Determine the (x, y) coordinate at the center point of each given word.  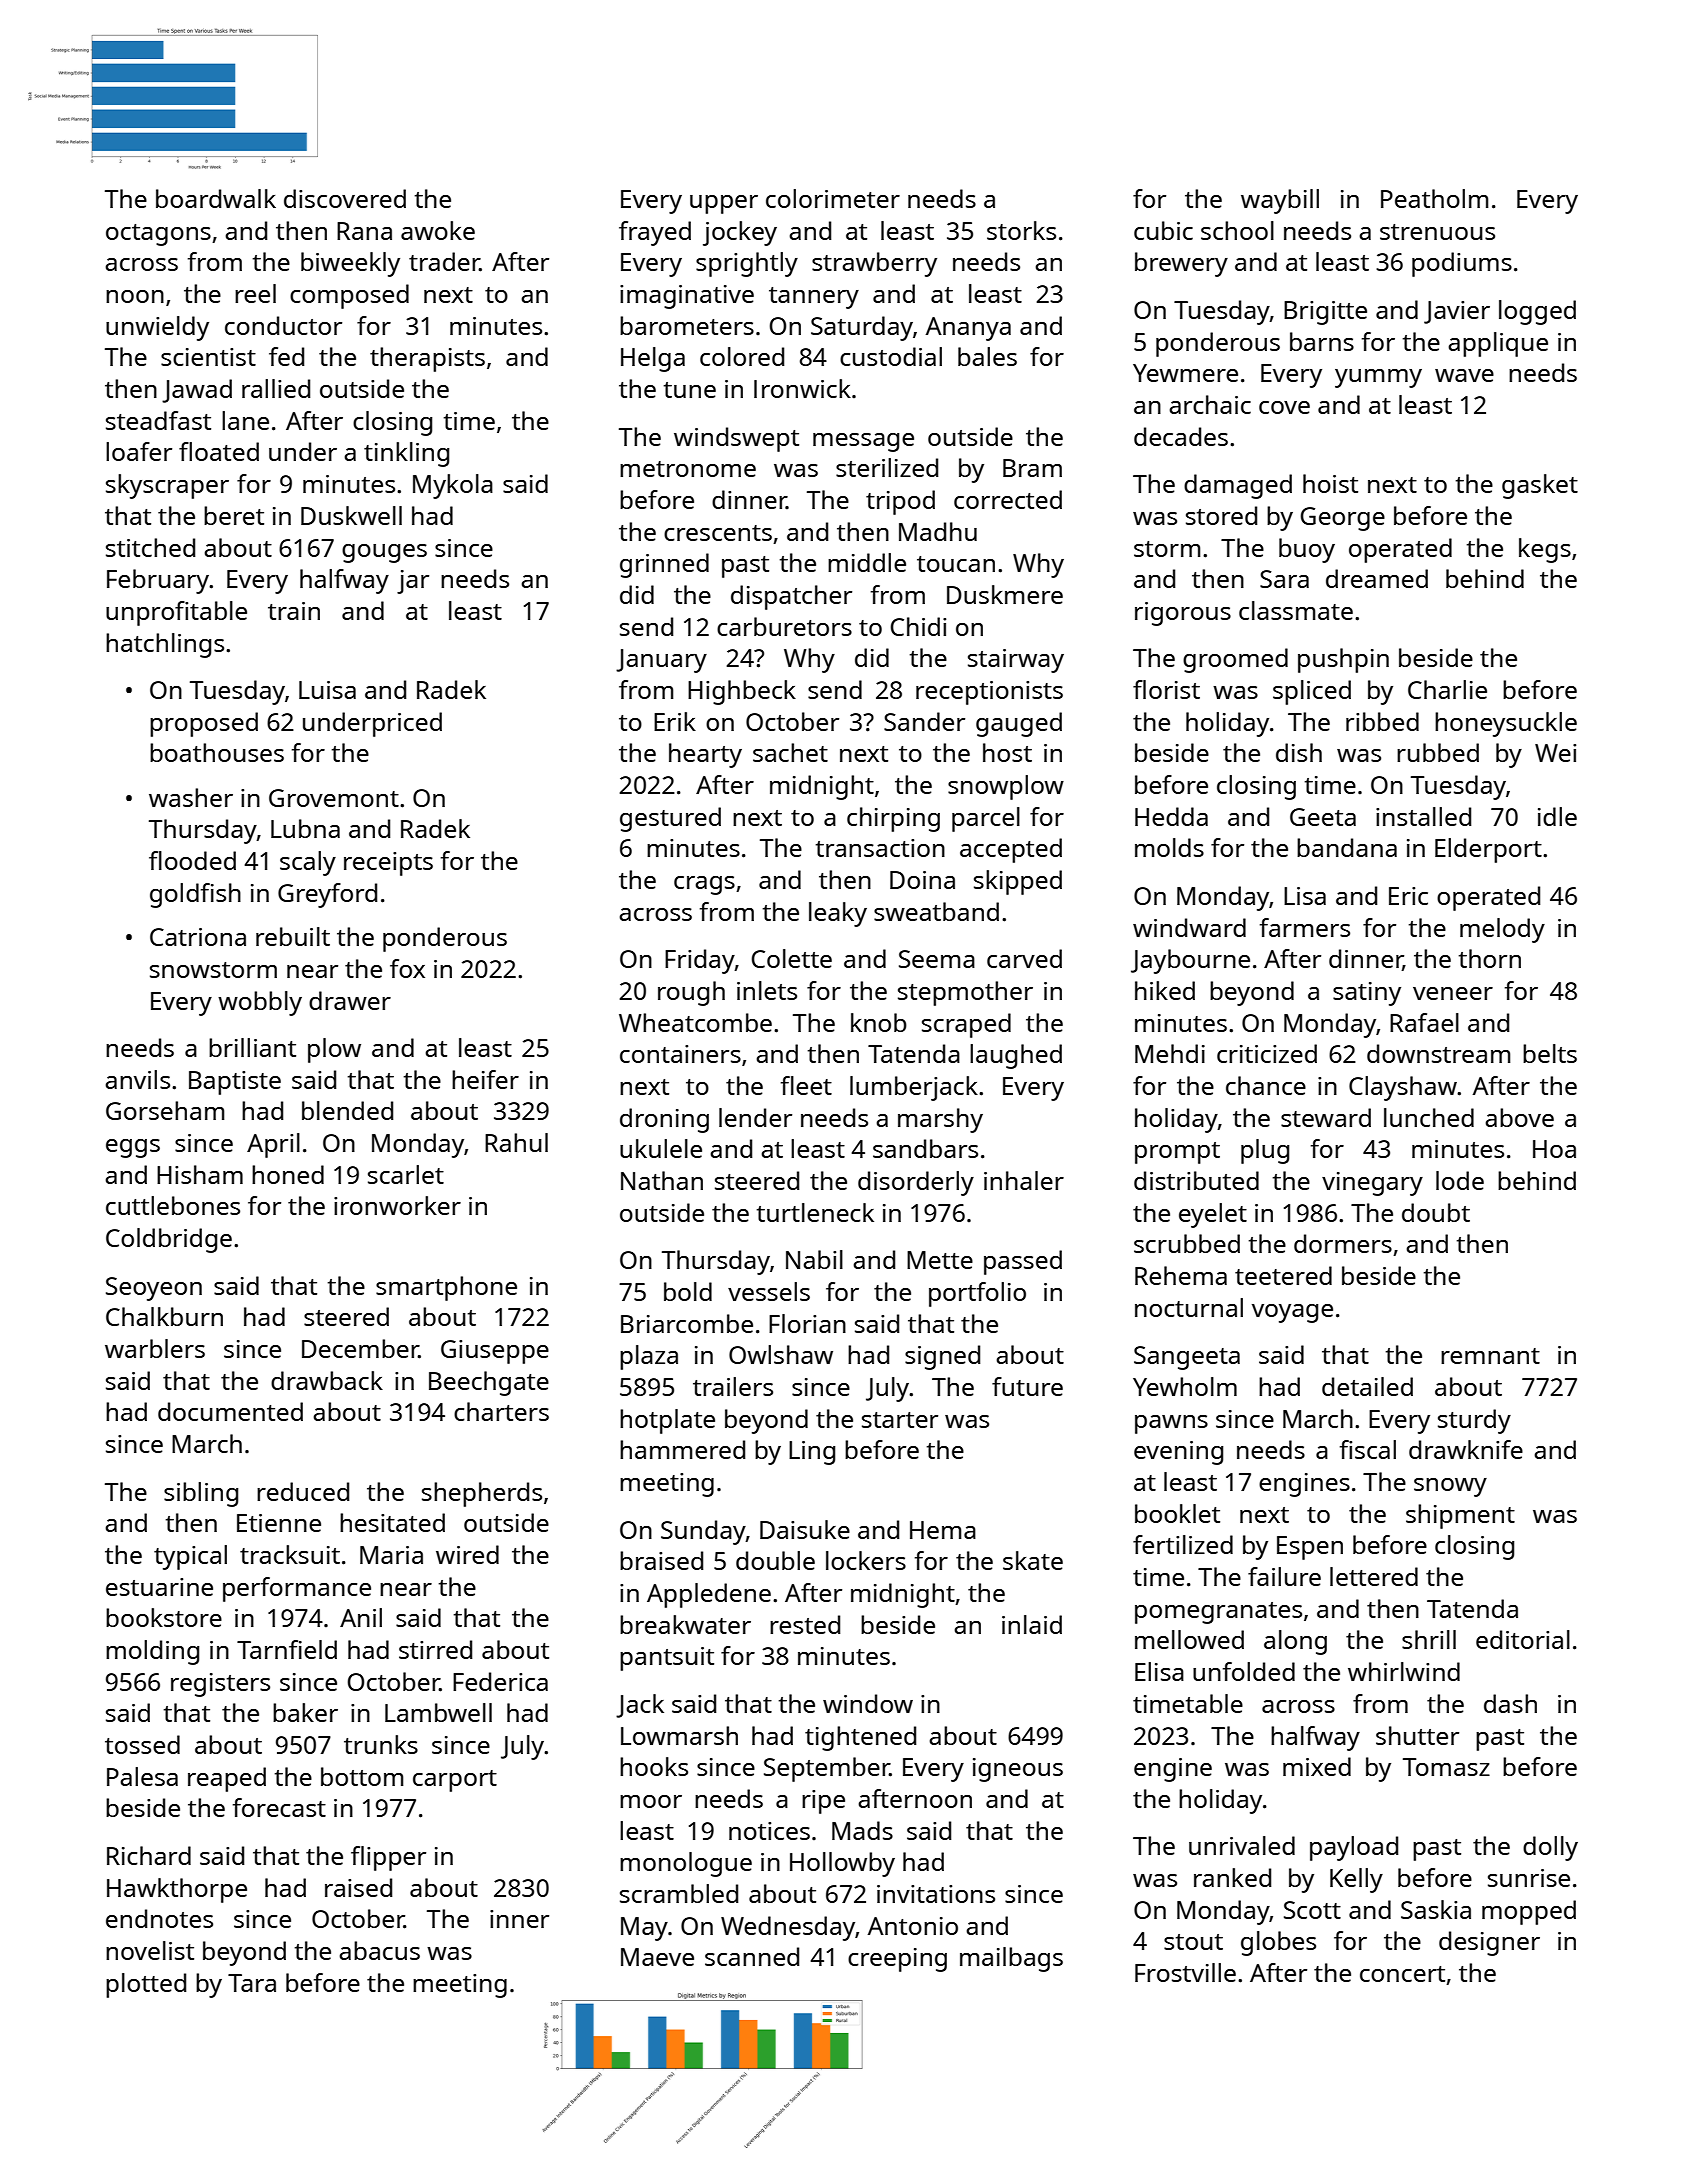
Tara (252, 1983)
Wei (1555, 753)
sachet (790, 752)
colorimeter (833, 198)
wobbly (260, 1003)
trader (444, 261)
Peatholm (1434, 198)
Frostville (1185, 1972)
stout (1193, 1942)
